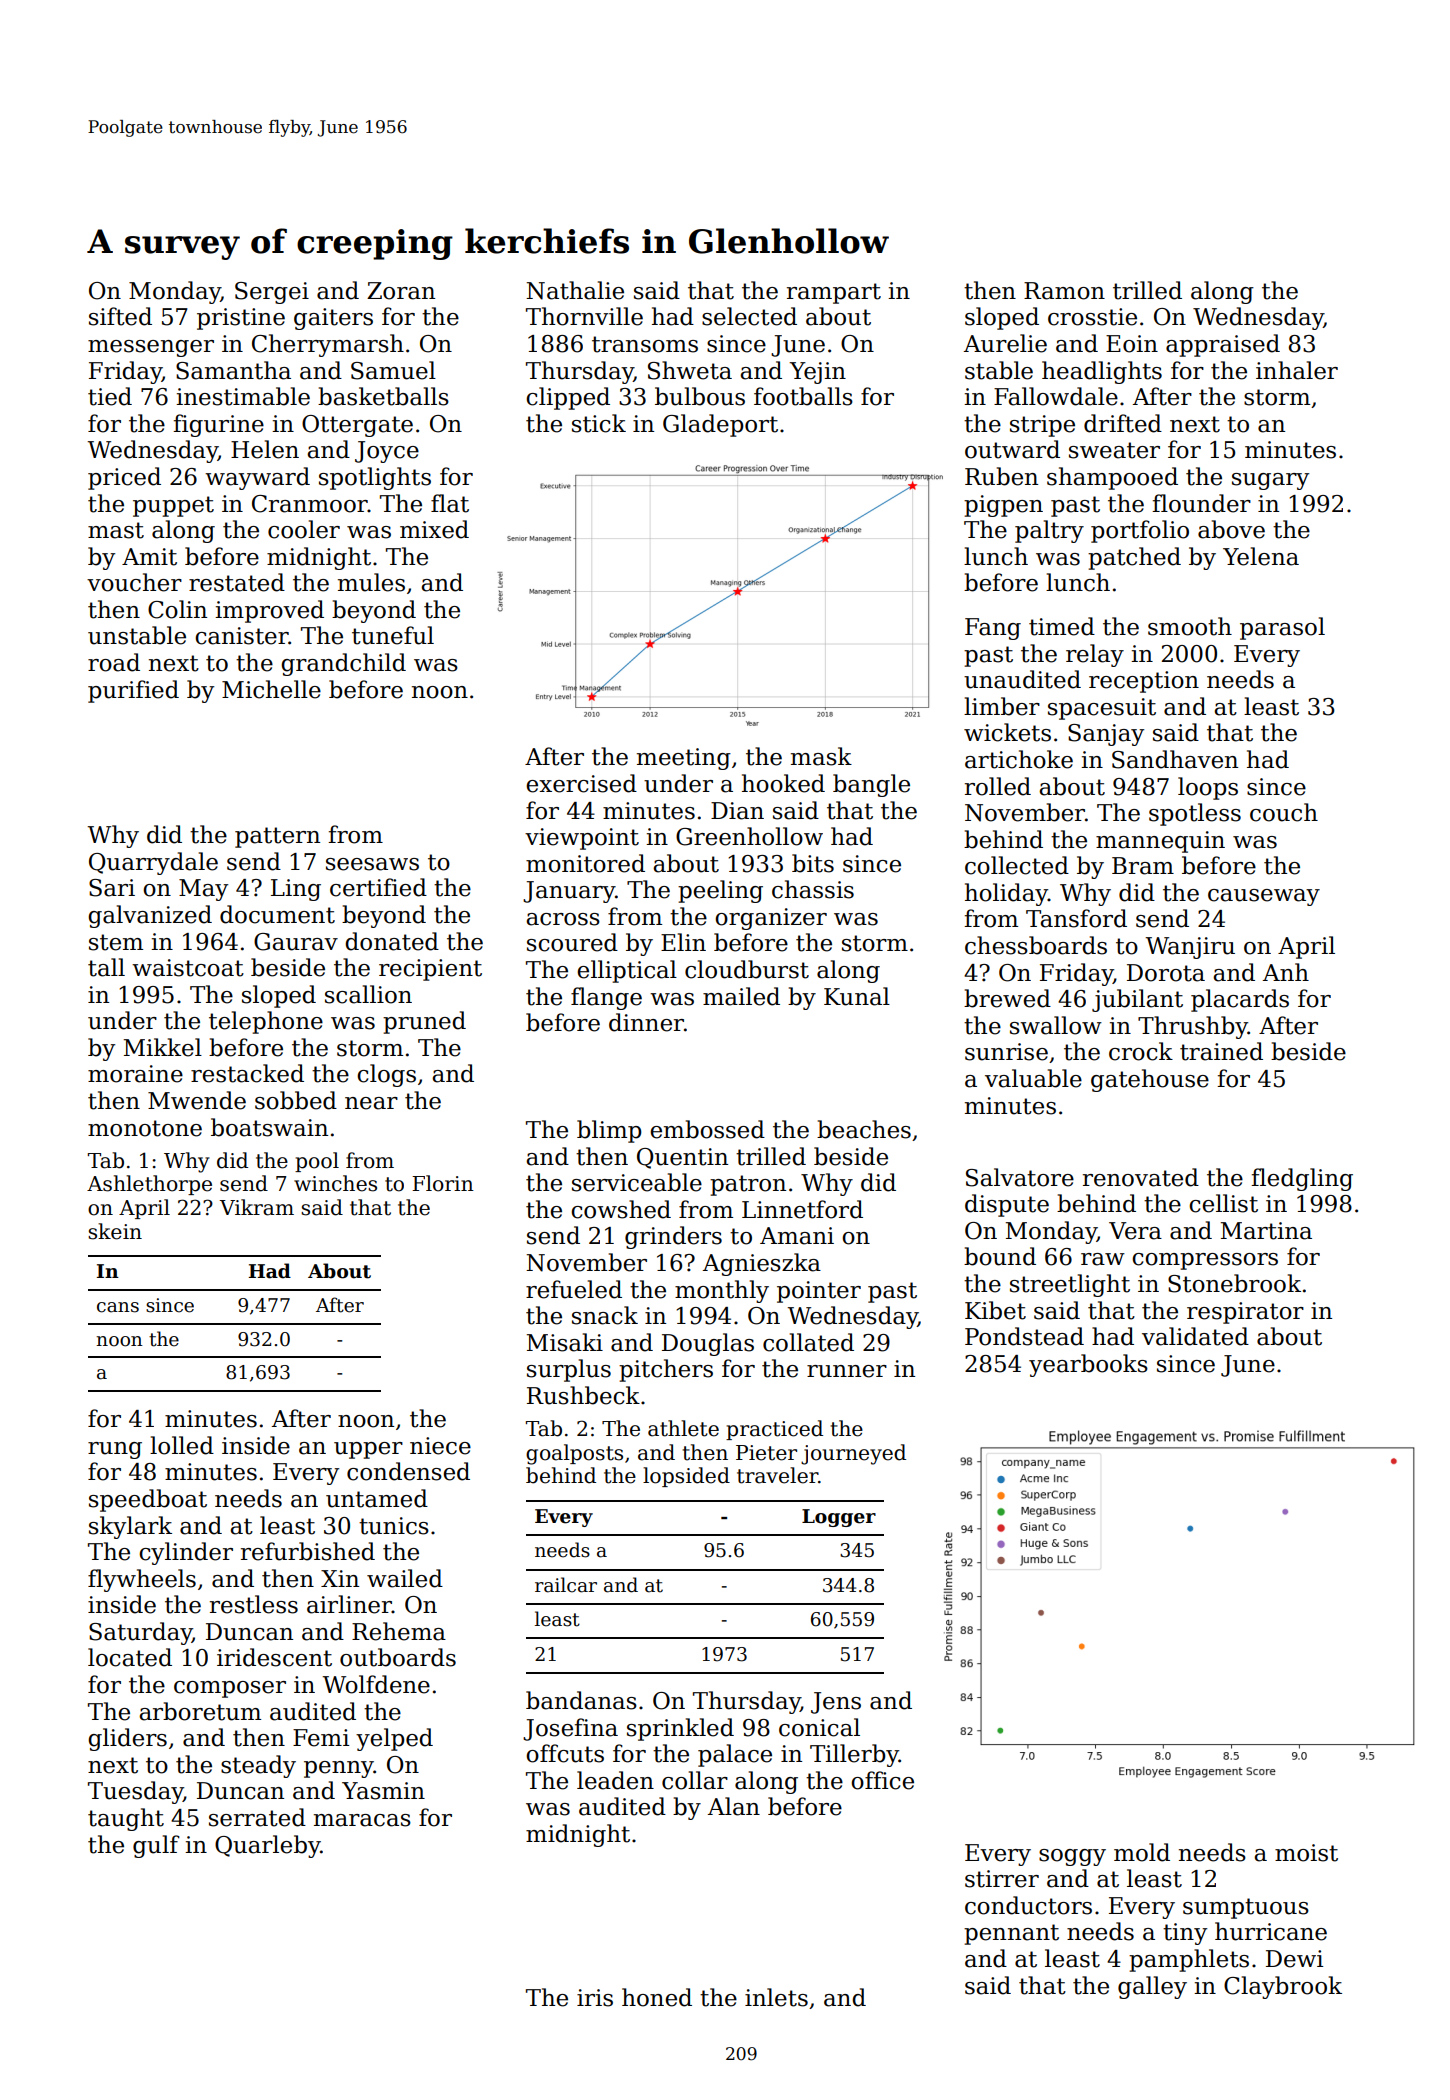 This image has height=2100, width=1450. What do you see at coordinates (803, 396) in the image?
I see `footballs` at bounding box center [803, 396].
